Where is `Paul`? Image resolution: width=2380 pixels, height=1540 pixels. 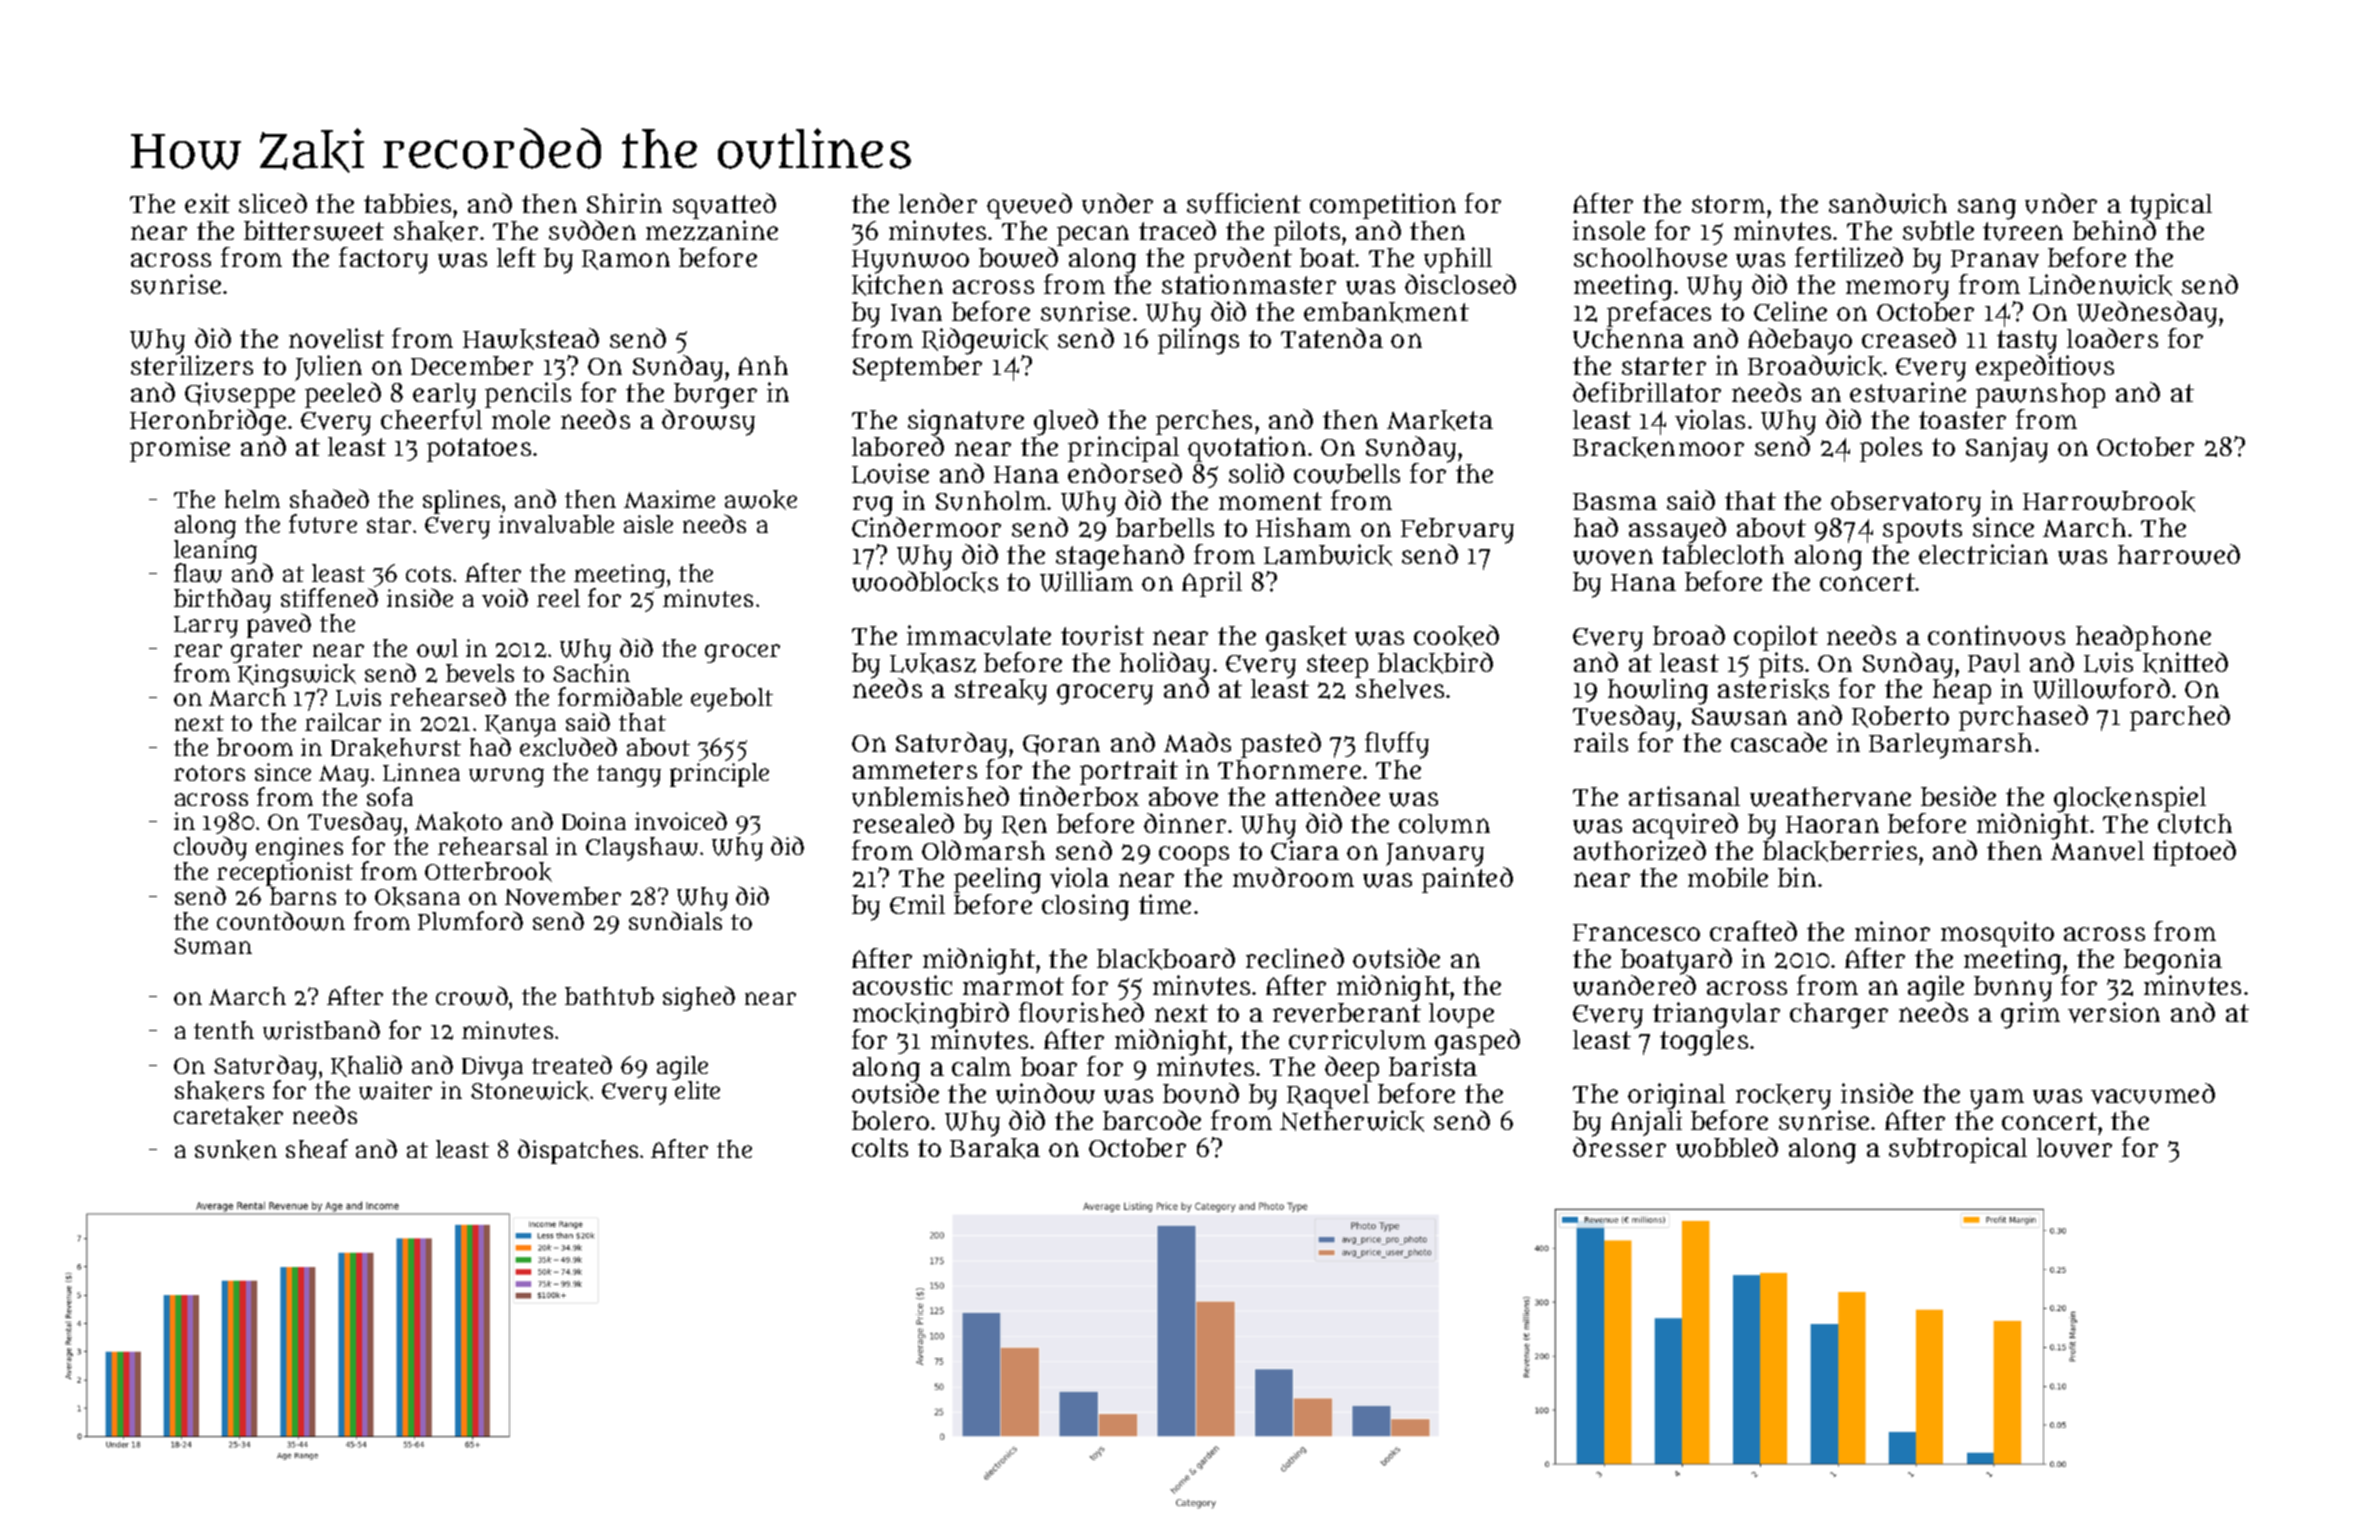 Paul is located at coordinates (1994, 663).
